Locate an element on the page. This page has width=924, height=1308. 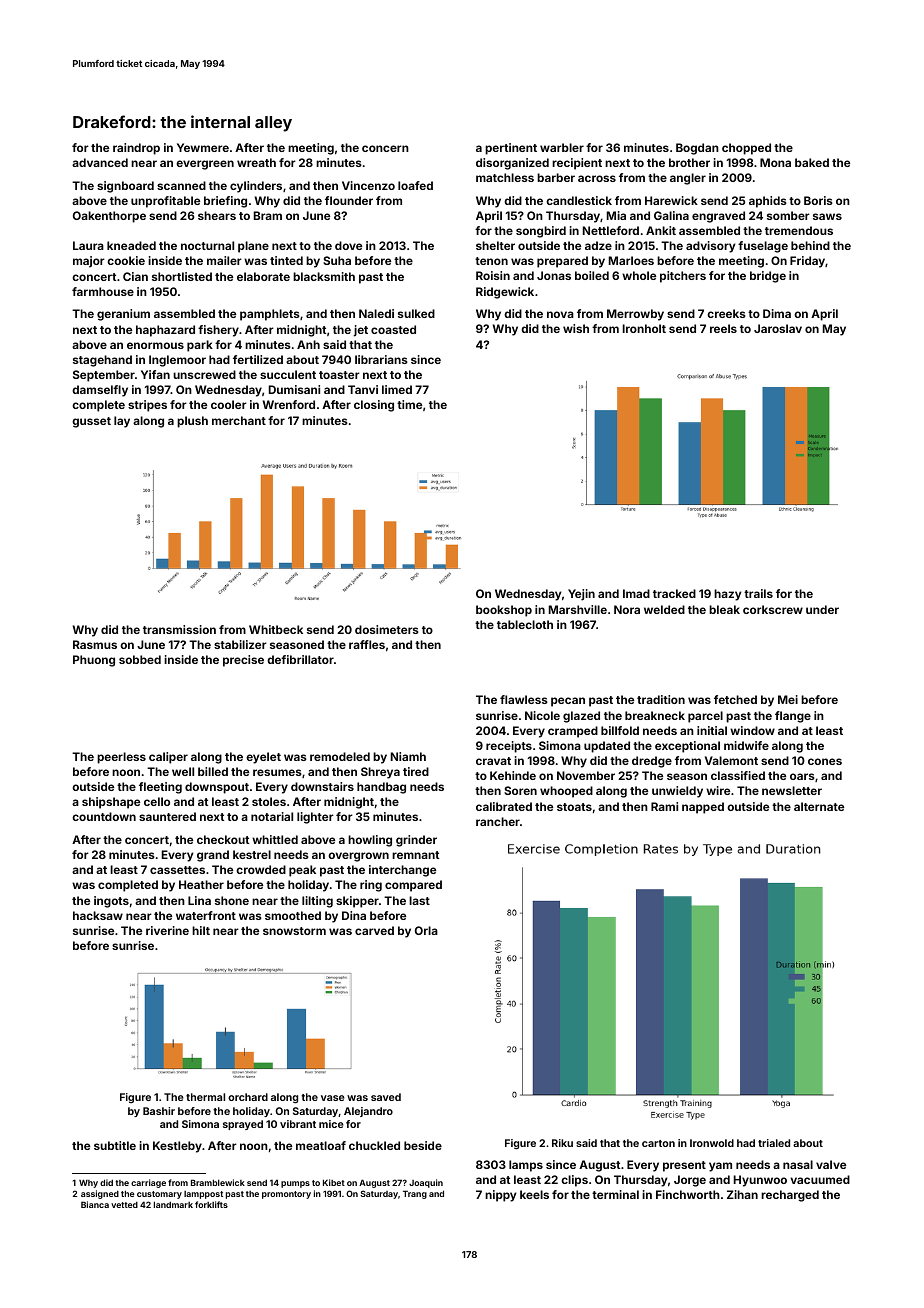
tenon is located at coordinates (491, 261).
